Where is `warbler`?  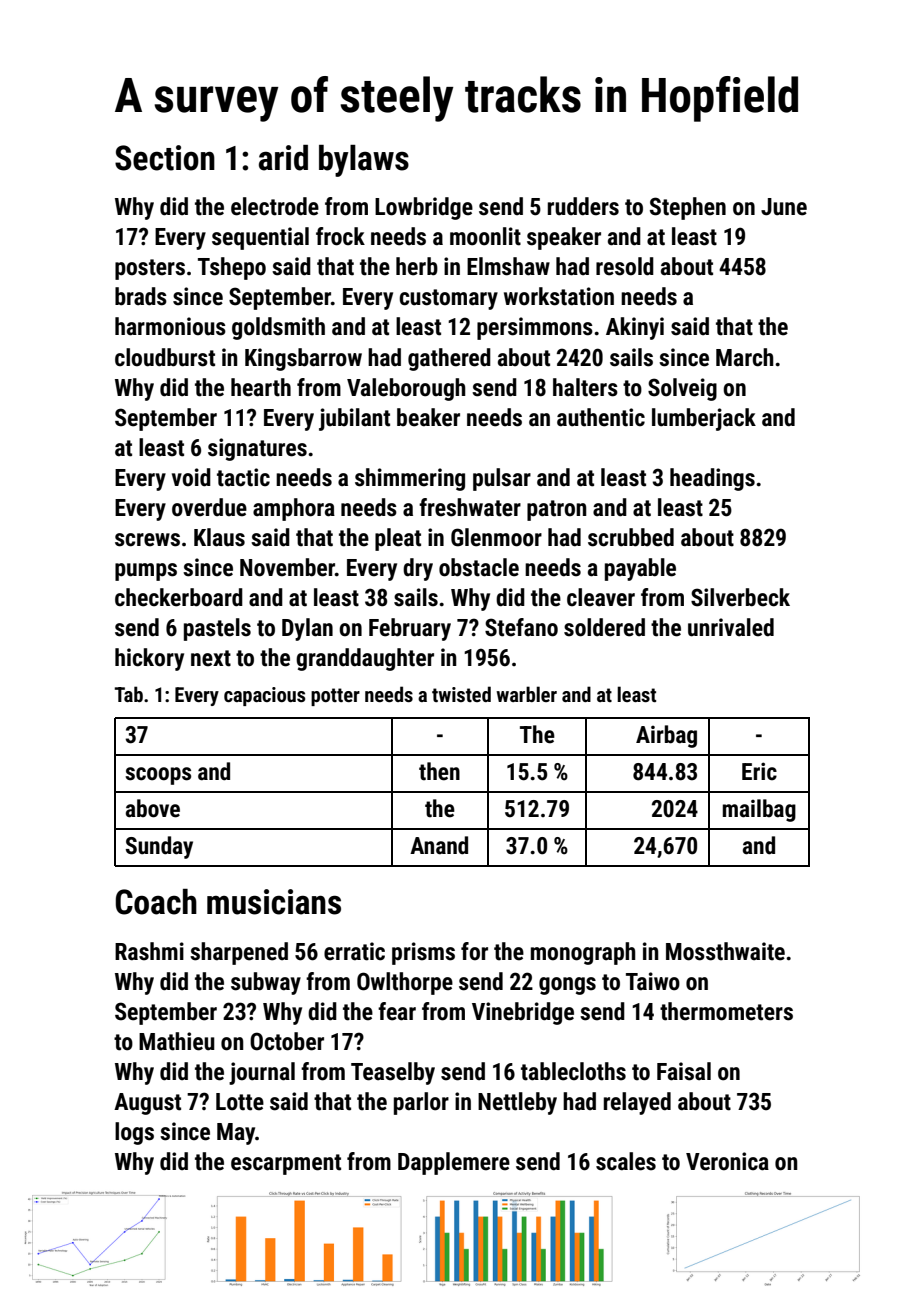
warbler is located at coordinates (526, 694).
